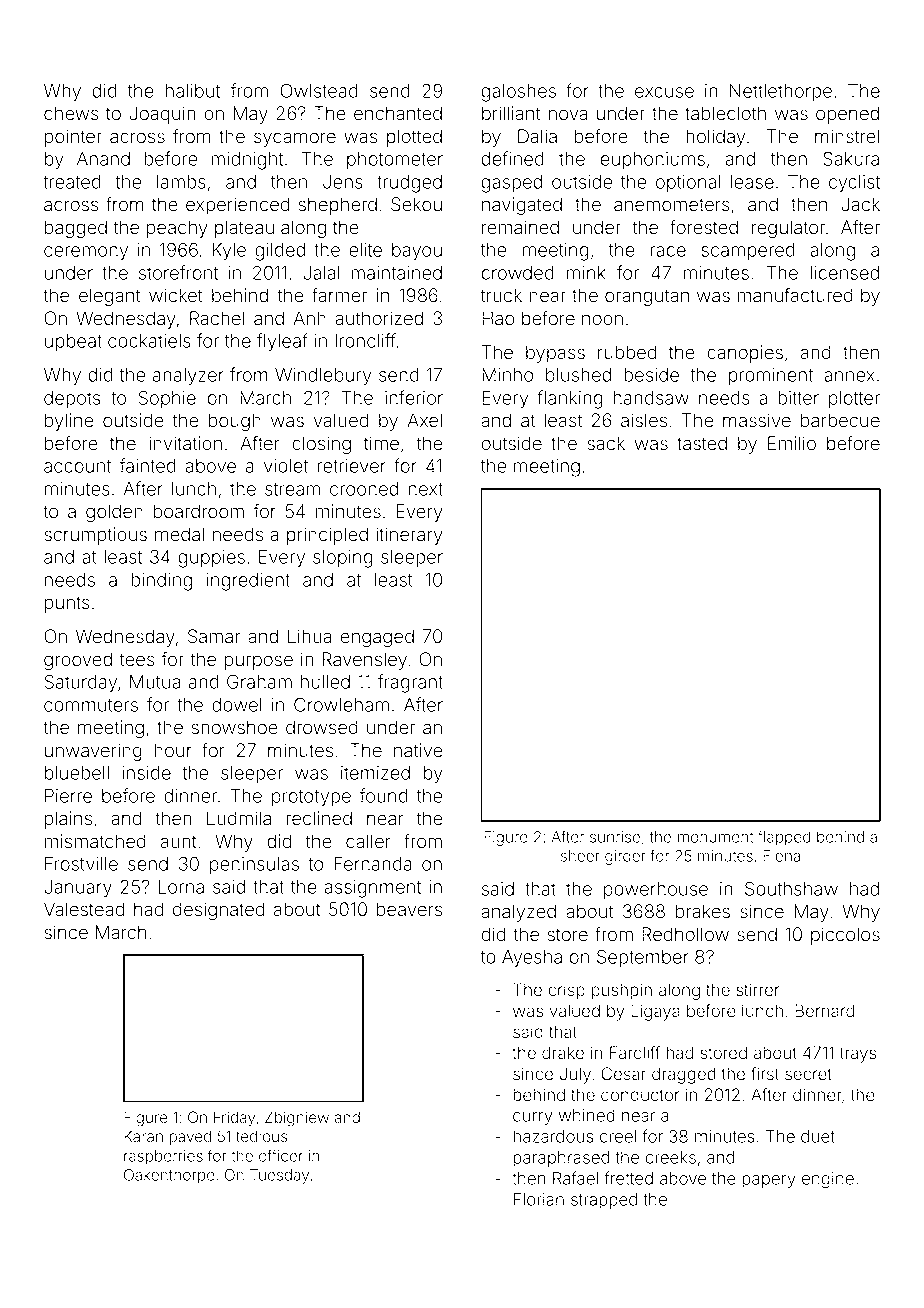 Image resolution: width=924 pixels, height=1308 pixels. I want to click on Friday, so click(234, 1119).
